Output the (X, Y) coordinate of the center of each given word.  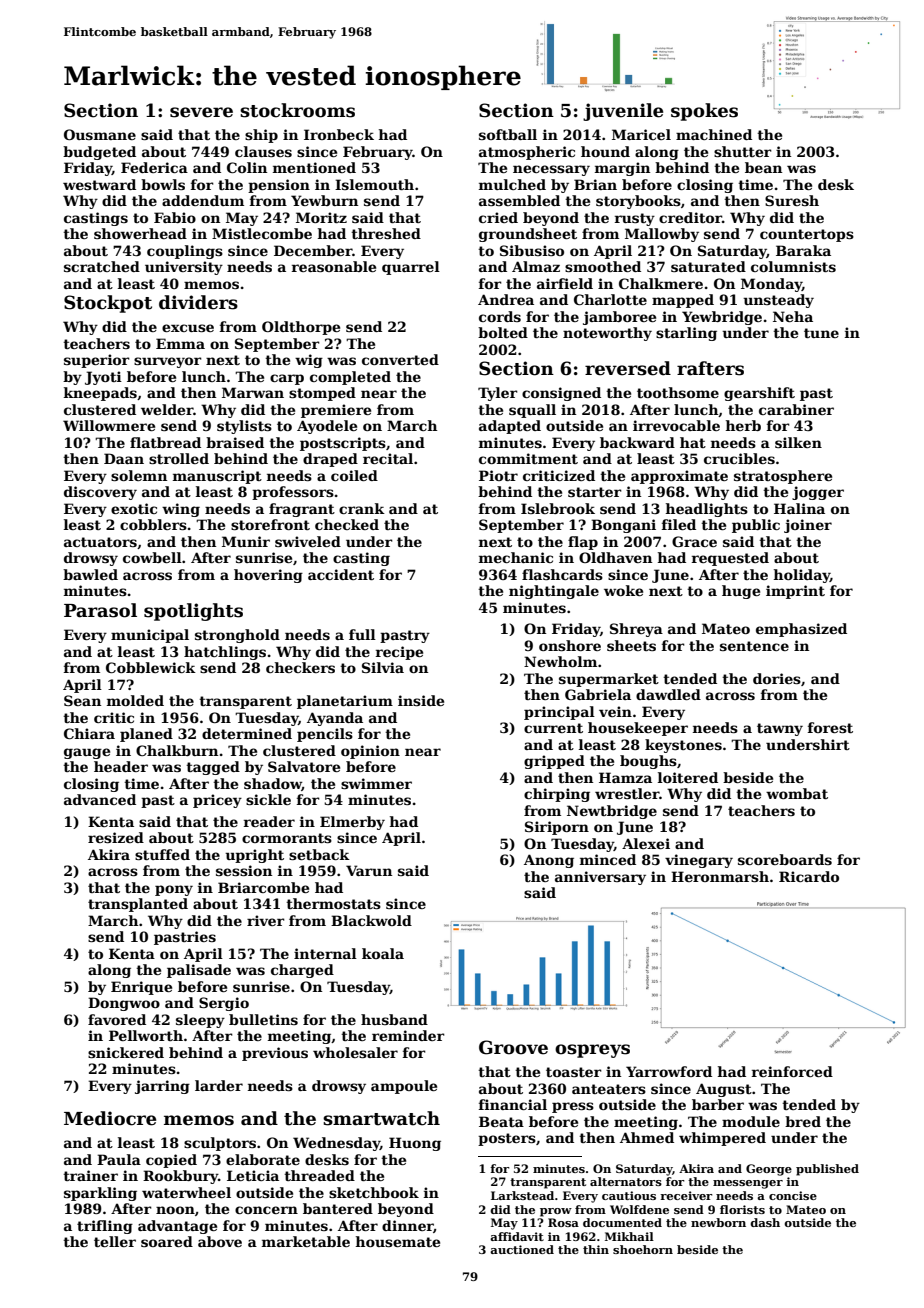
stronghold (237, 636)
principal (559, 713)
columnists (793, 266)
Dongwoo (124, 1004)
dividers (198, 302)
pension (279, 186)
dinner (408, 1226)
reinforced (792, 1071)
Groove (513, 1047)
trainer (90, 1175)
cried (498, 217)
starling (686, 334)
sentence (754, 646)
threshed (386, 233)
